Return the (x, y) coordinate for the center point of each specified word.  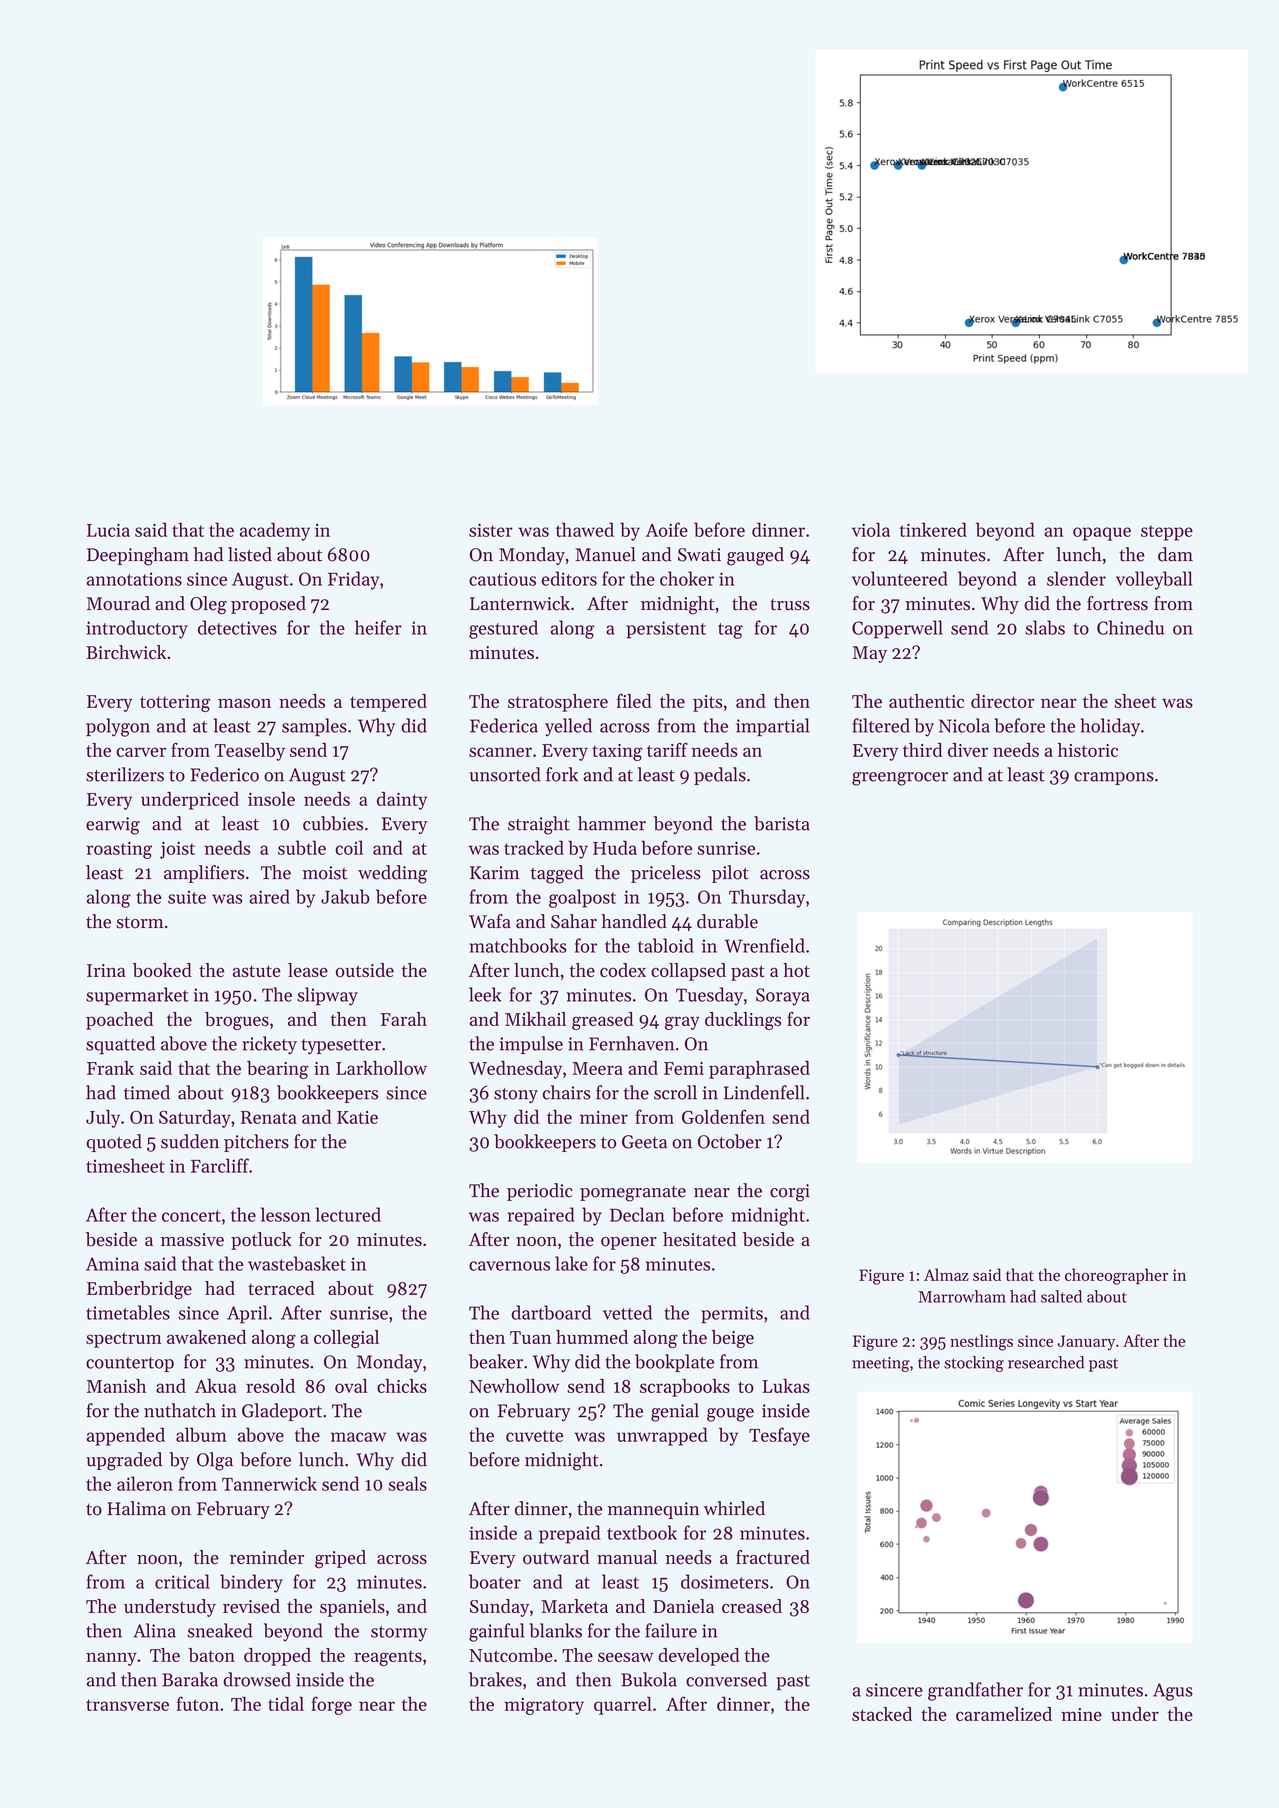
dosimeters (725, 1581)
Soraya (783, 997)
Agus (1173, 1692)
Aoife (667, 529)
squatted (120, 1045)
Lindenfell (764, 1092)
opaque (1102, 534)
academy (275, 531)
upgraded (124, 1461)
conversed (726, 1679)
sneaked (219, 1630)
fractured (773, 1557)
